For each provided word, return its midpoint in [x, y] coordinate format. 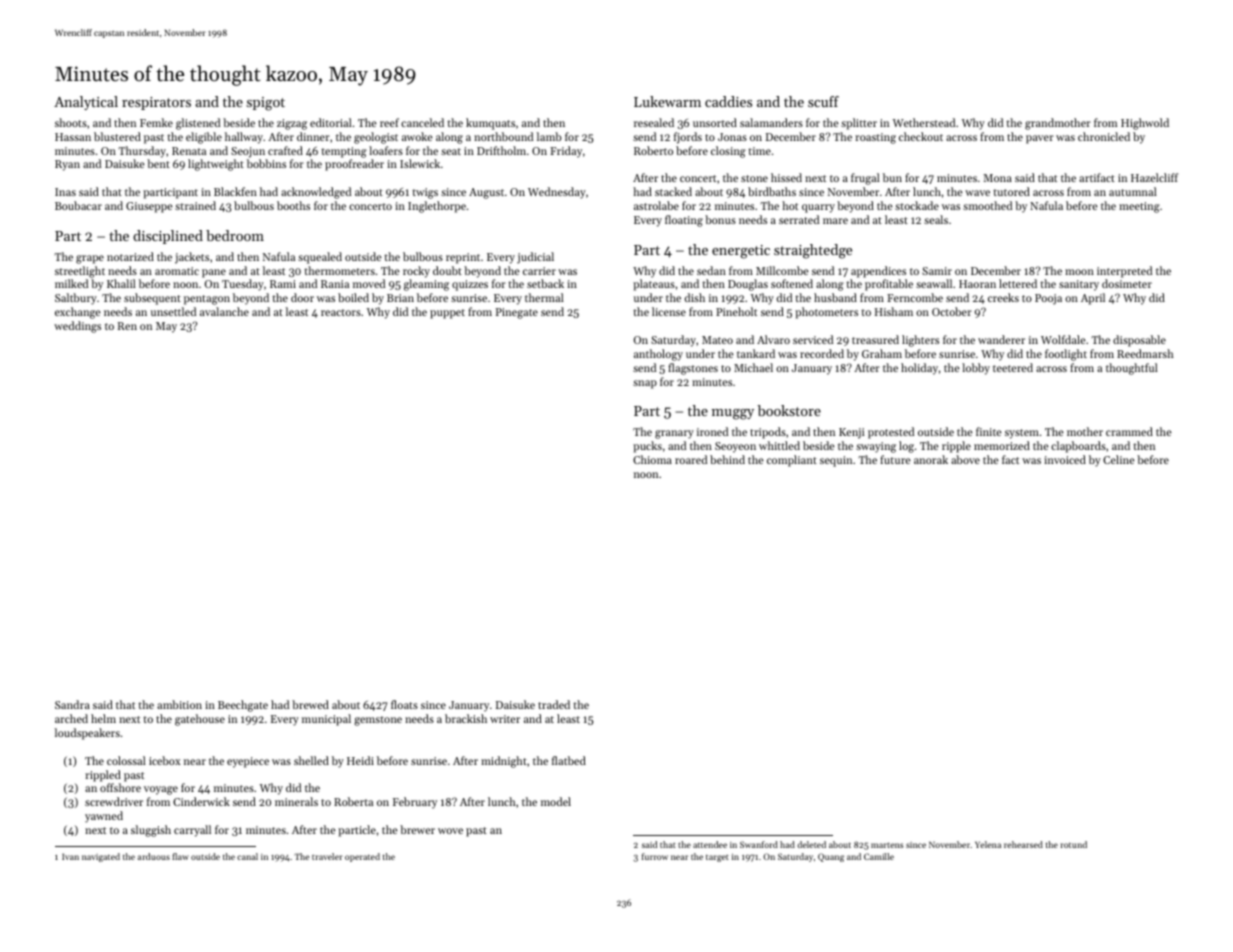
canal [247, 856]
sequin [836, 461]
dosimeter [1127, 283]
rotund [1073, 844]
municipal [326, 720]
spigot [266, 104]
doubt [447, 270]
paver [1040, 139]
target [717, 858]
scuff [823, 101]
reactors [341, 312]
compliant [792, 461]
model [556, 801]
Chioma [652, 459]
